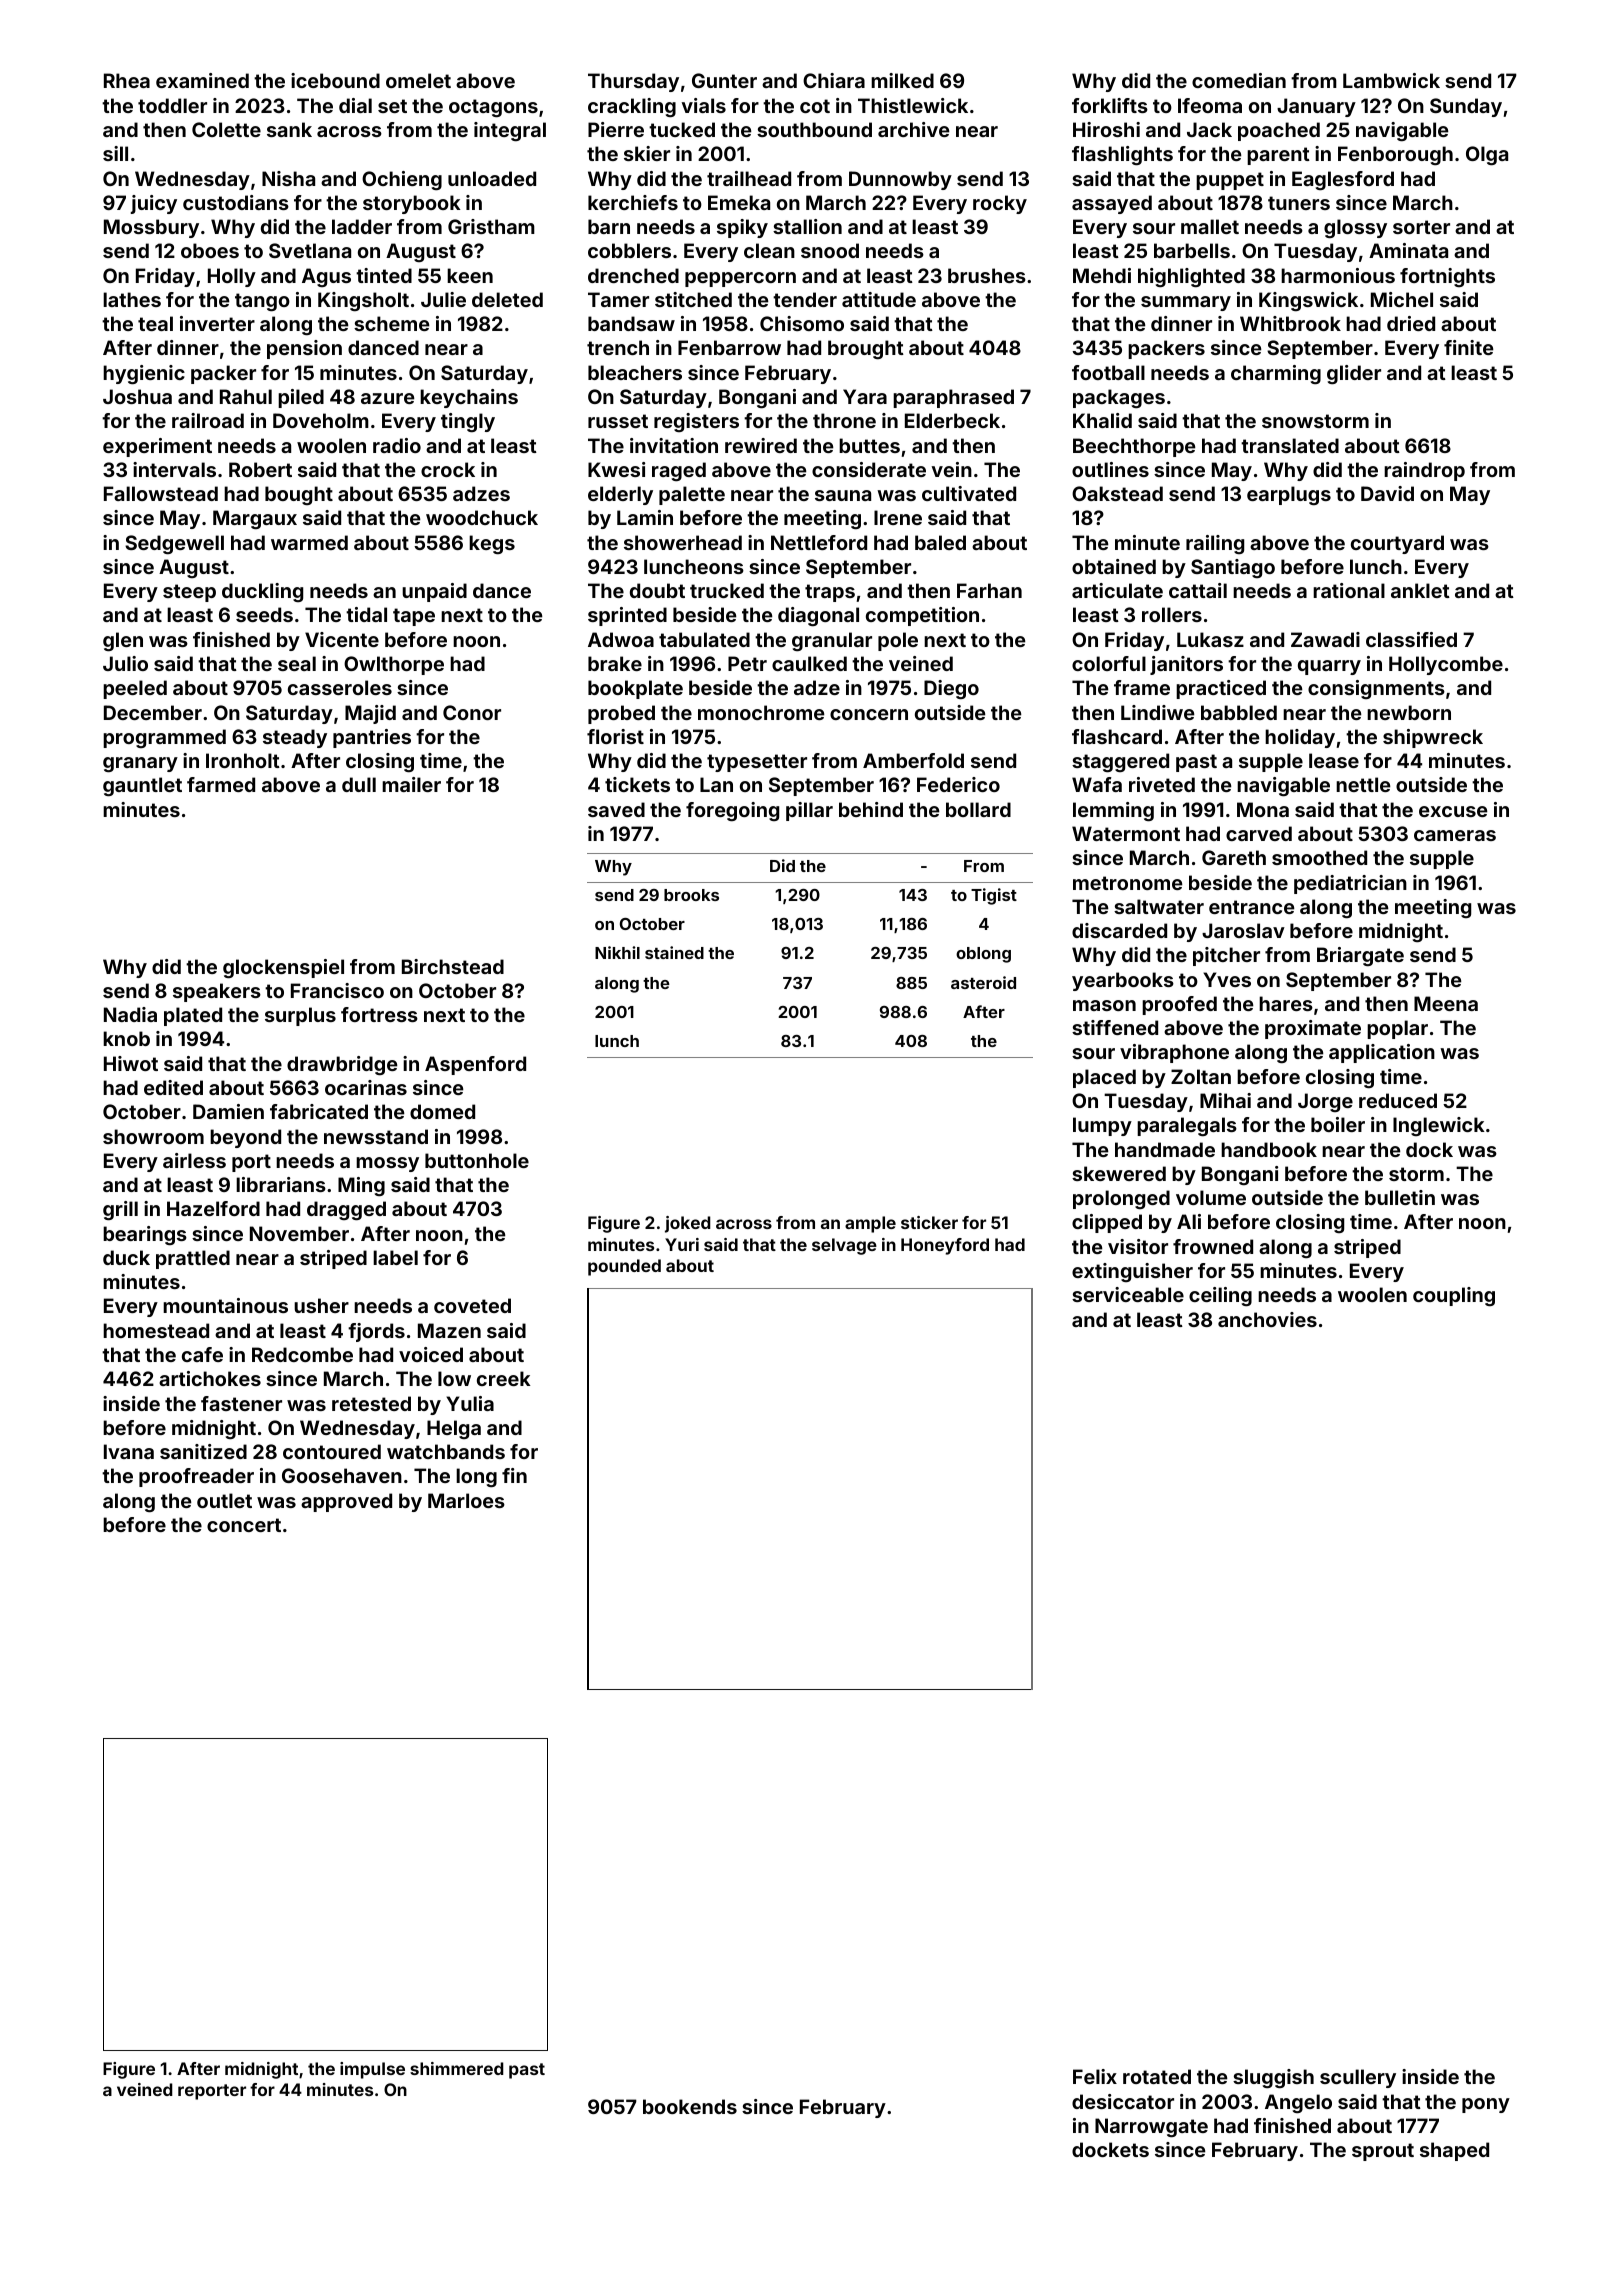  Describe the element at coordinates (1391, 80) in the image. I see `Lambwick` at that location.
